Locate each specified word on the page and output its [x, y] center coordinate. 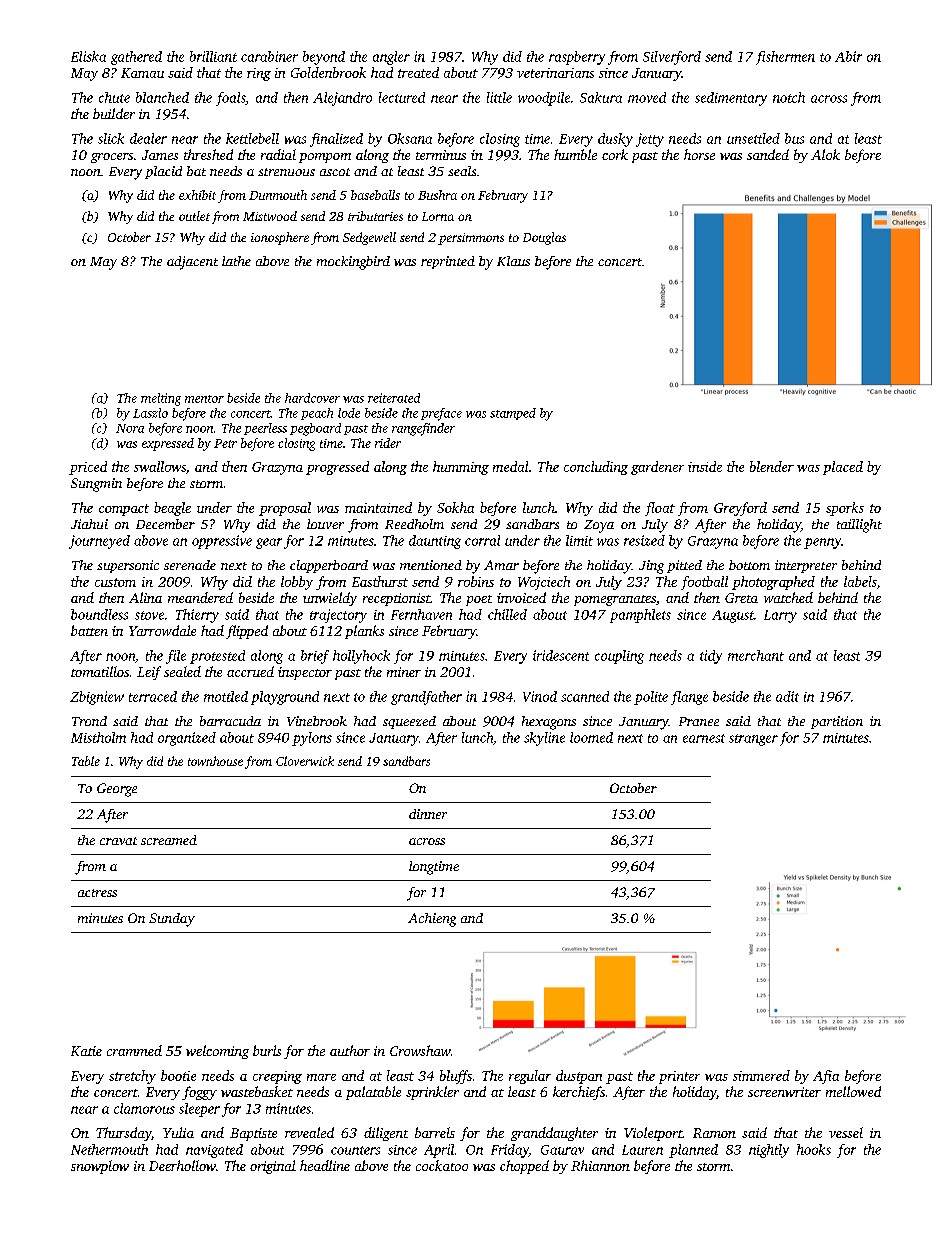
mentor [204, 399]
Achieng [432, 920]
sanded [768, 154]
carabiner [269, 56]
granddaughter [554, 1134]
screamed [169, 840]
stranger [753, 740]
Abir [848, 56]
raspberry [577, 58]
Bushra [437, 195]
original [273, 1167]
